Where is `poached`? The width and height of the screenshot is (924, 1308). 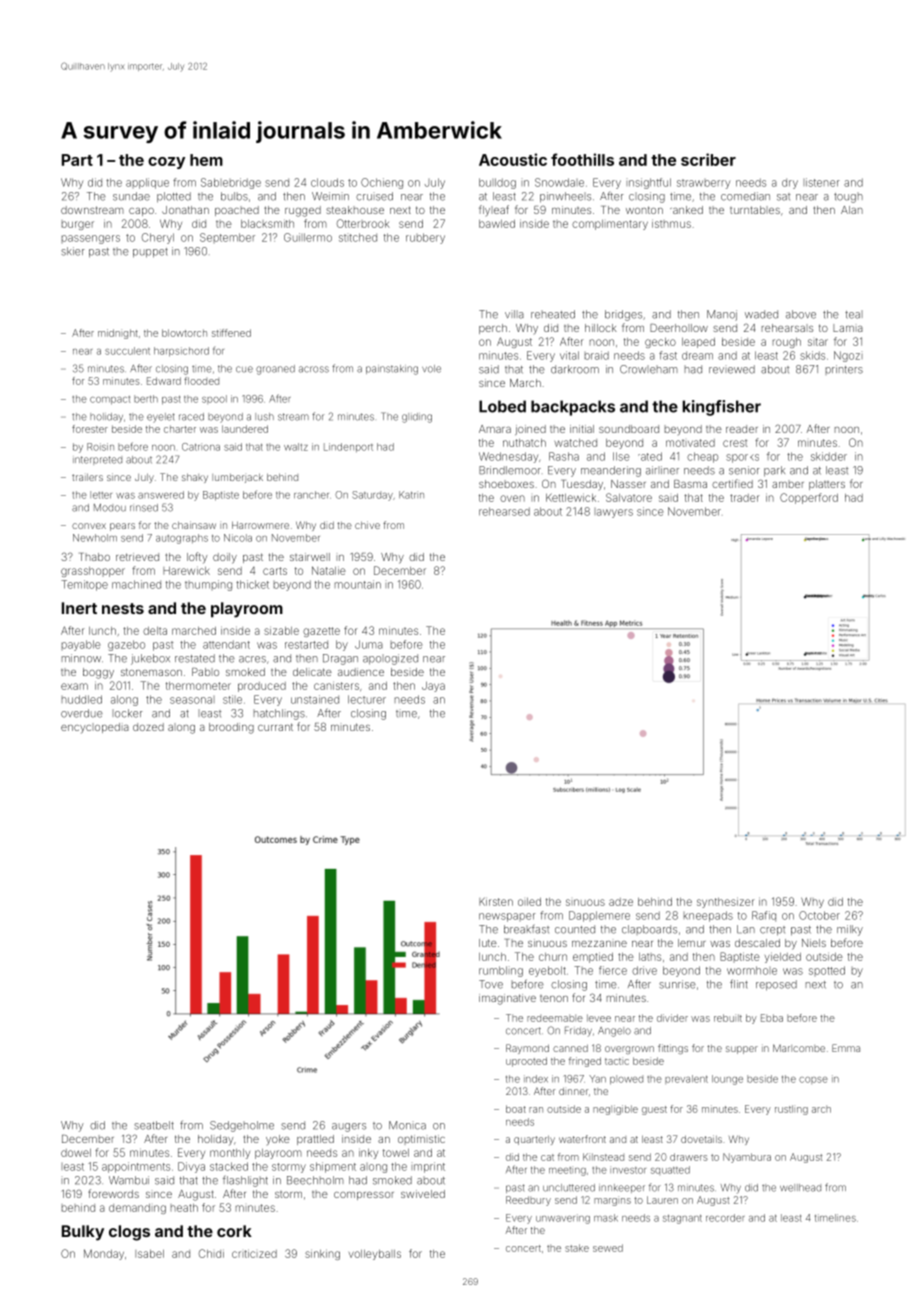 poached is located at coordinates (237, 211).
